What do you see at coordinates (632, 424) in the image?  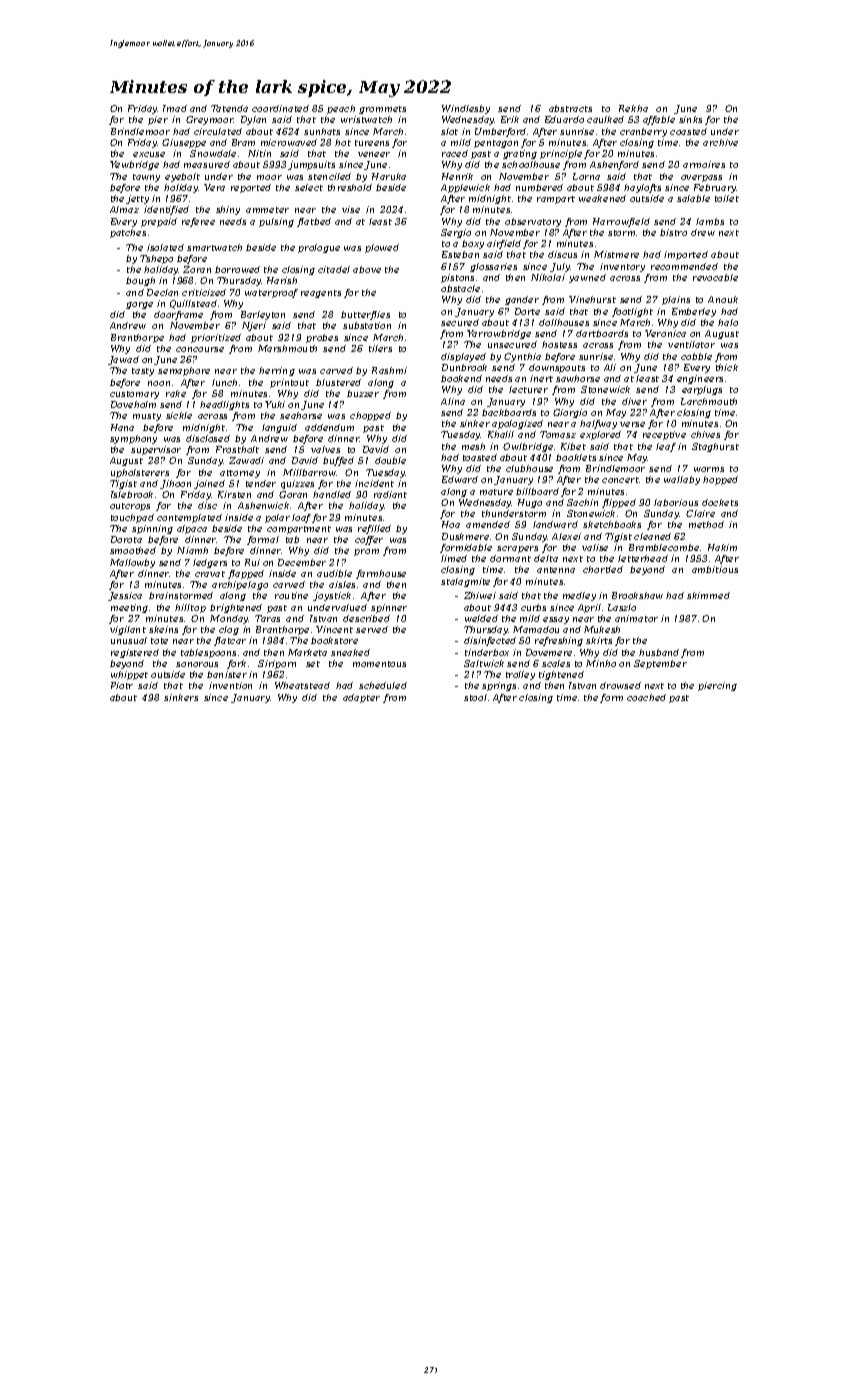 I see `verse` at bounding box center [632, 424].
